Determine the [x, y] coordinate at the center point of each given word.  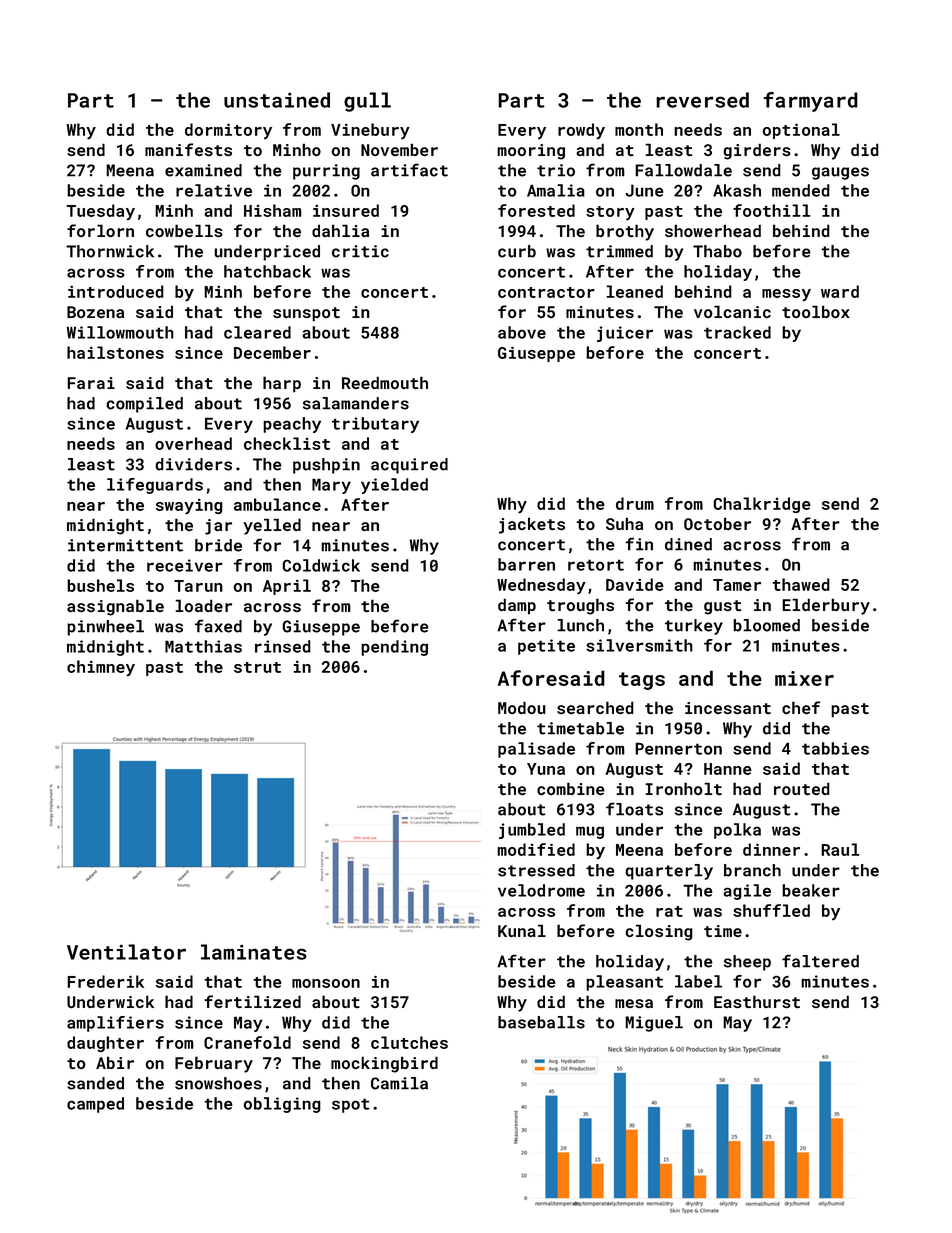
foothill [772, 210]
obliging [282, 1105]
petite [546, 647]
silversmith [639, 645]
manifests [188, 149]
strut [257, 667]
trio [556, 170]
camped [95, 1105]
